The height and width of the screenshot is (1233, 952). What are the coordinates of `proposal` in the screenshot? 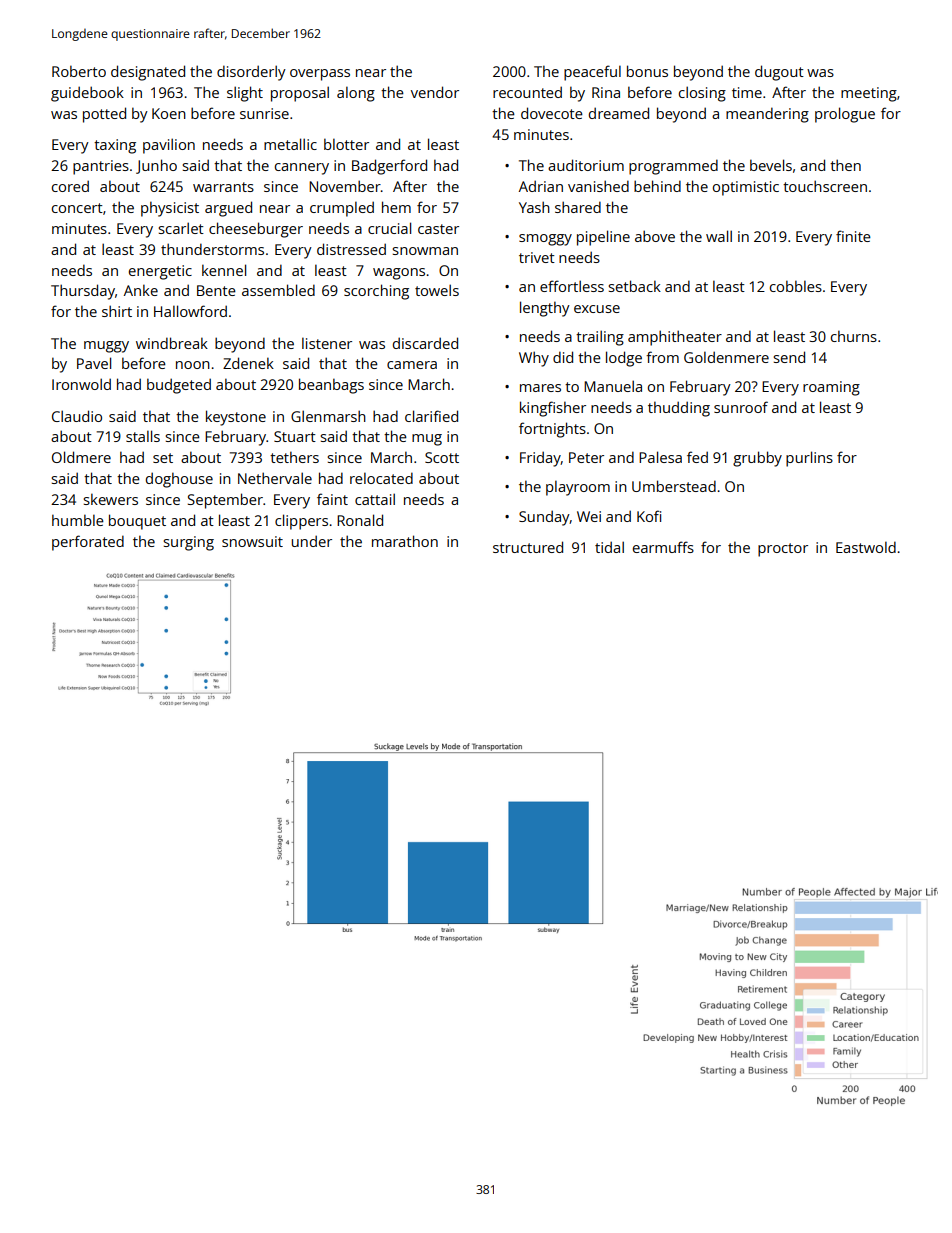 It's located at (300, 94).
